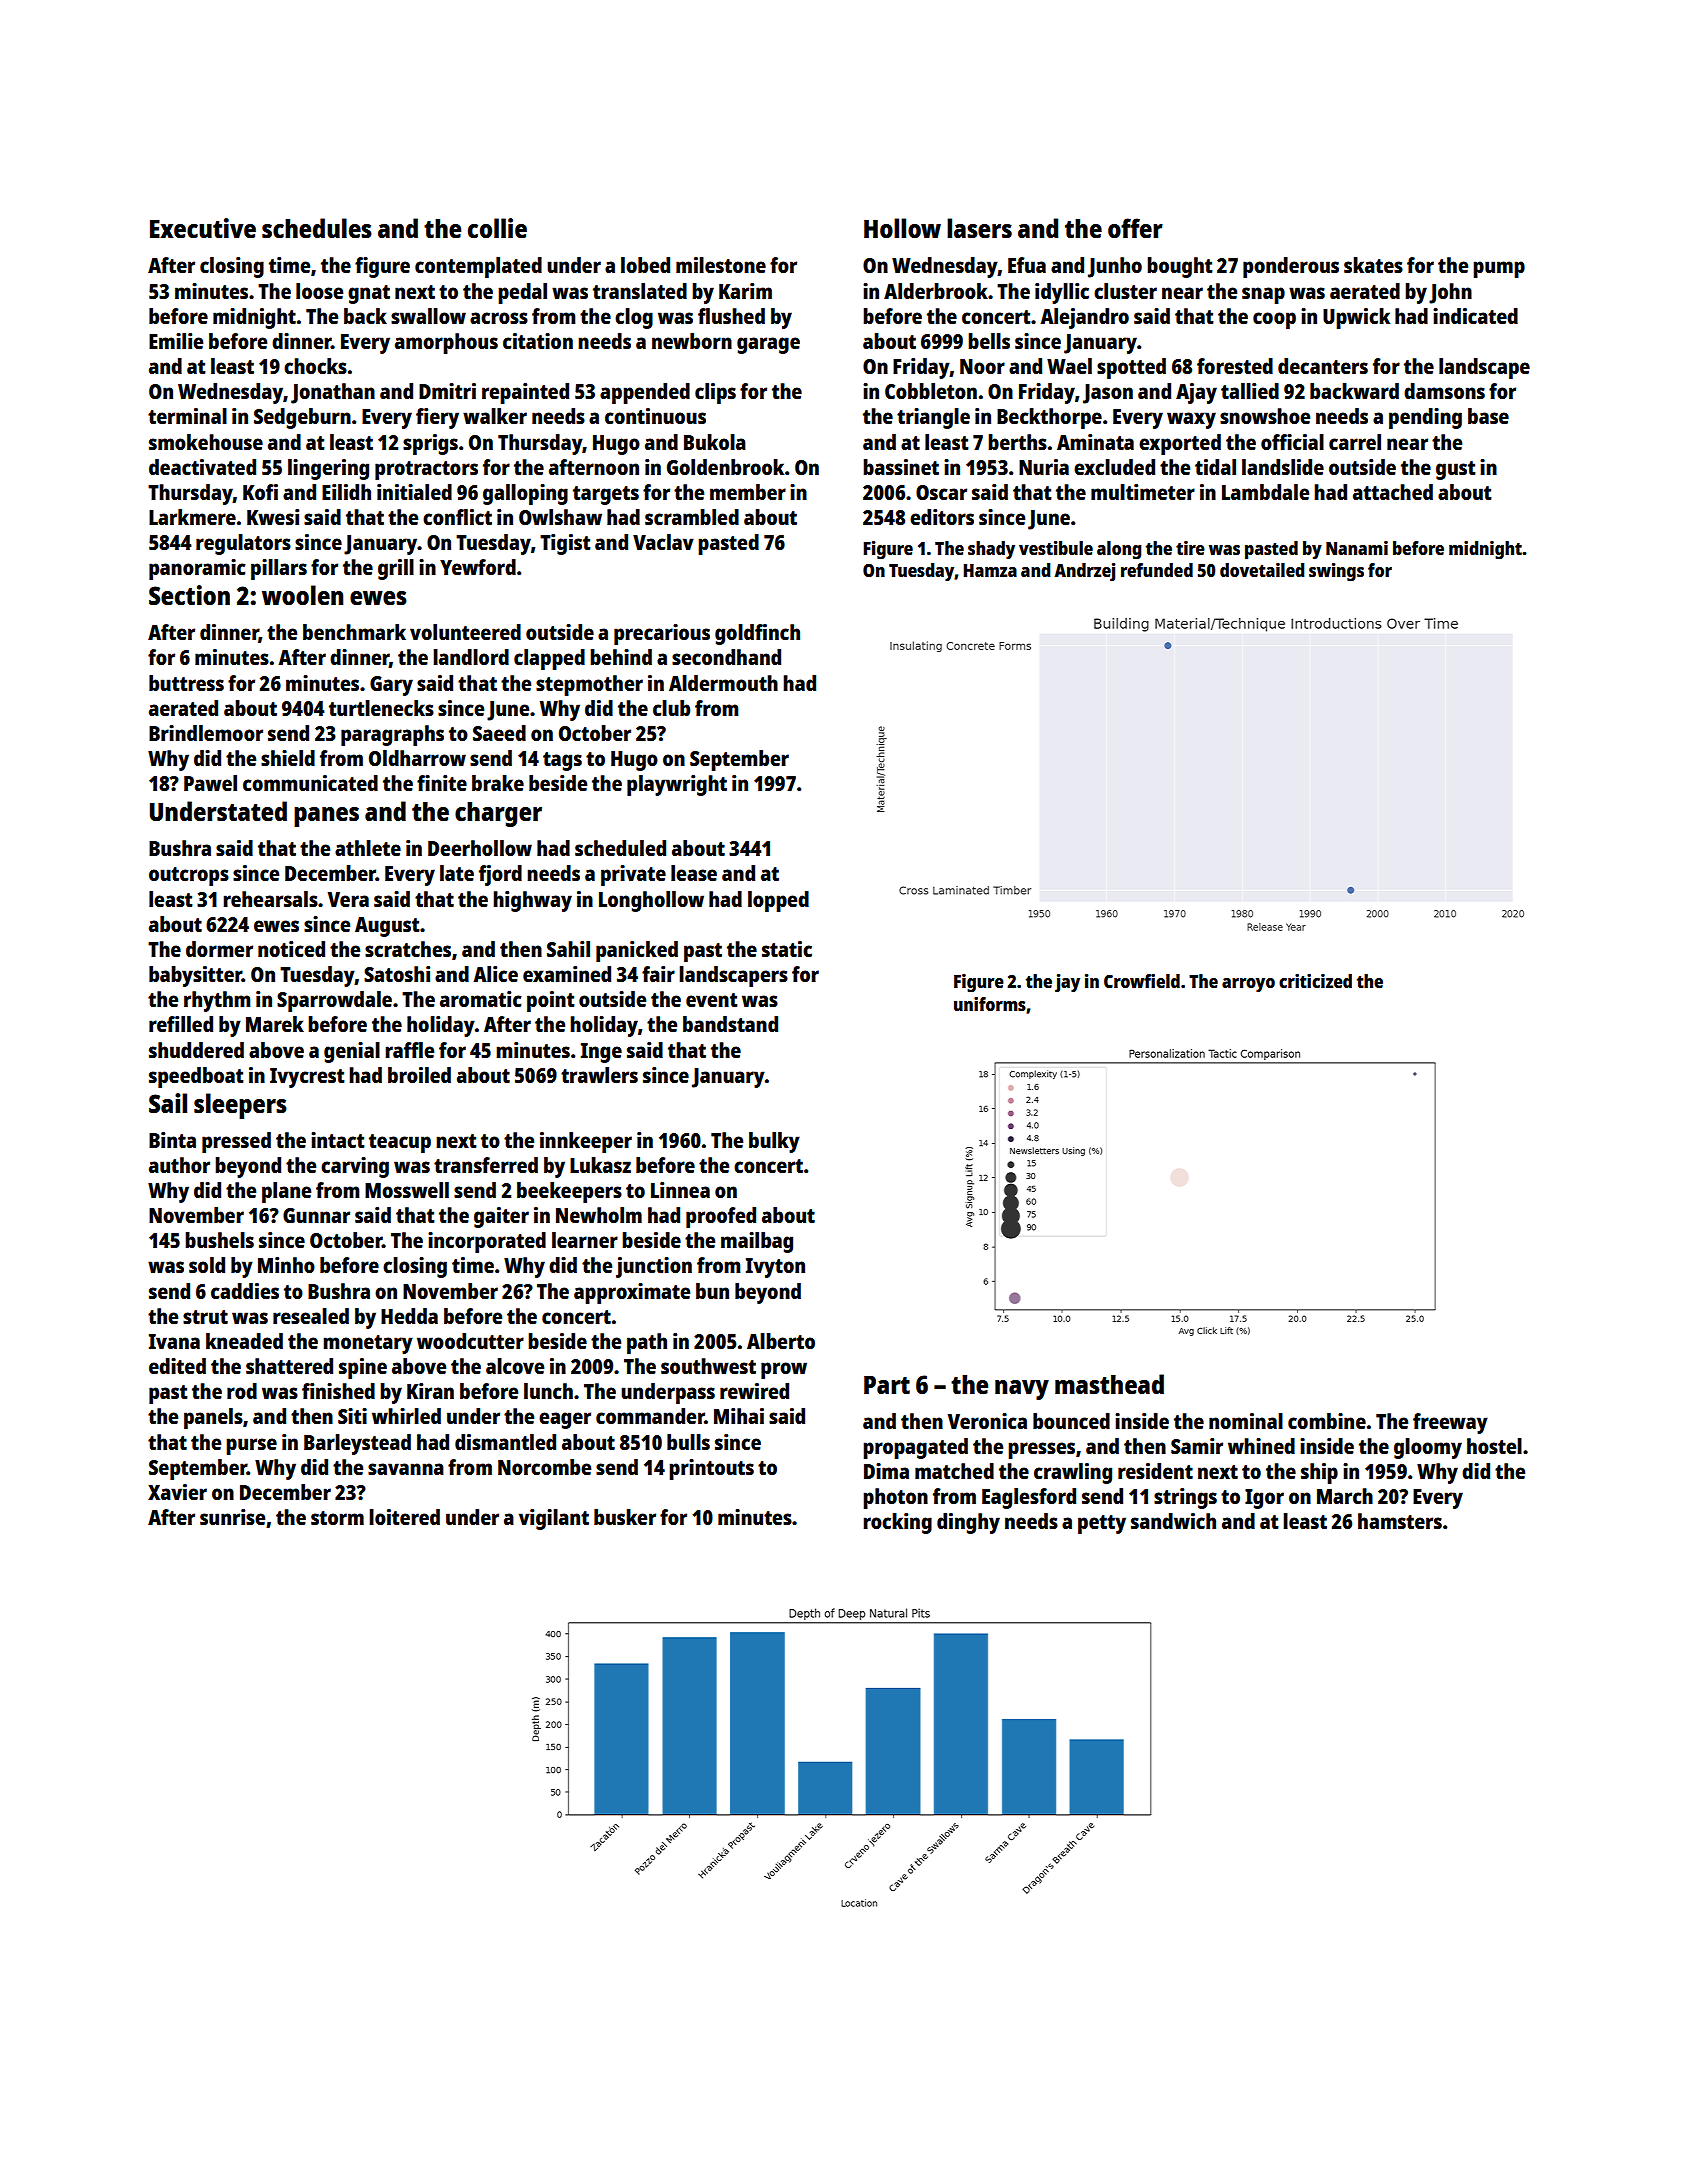 The height and width of the screenshot is (2178, 1683). I want to click on arroyo, so click(1248, 985).
